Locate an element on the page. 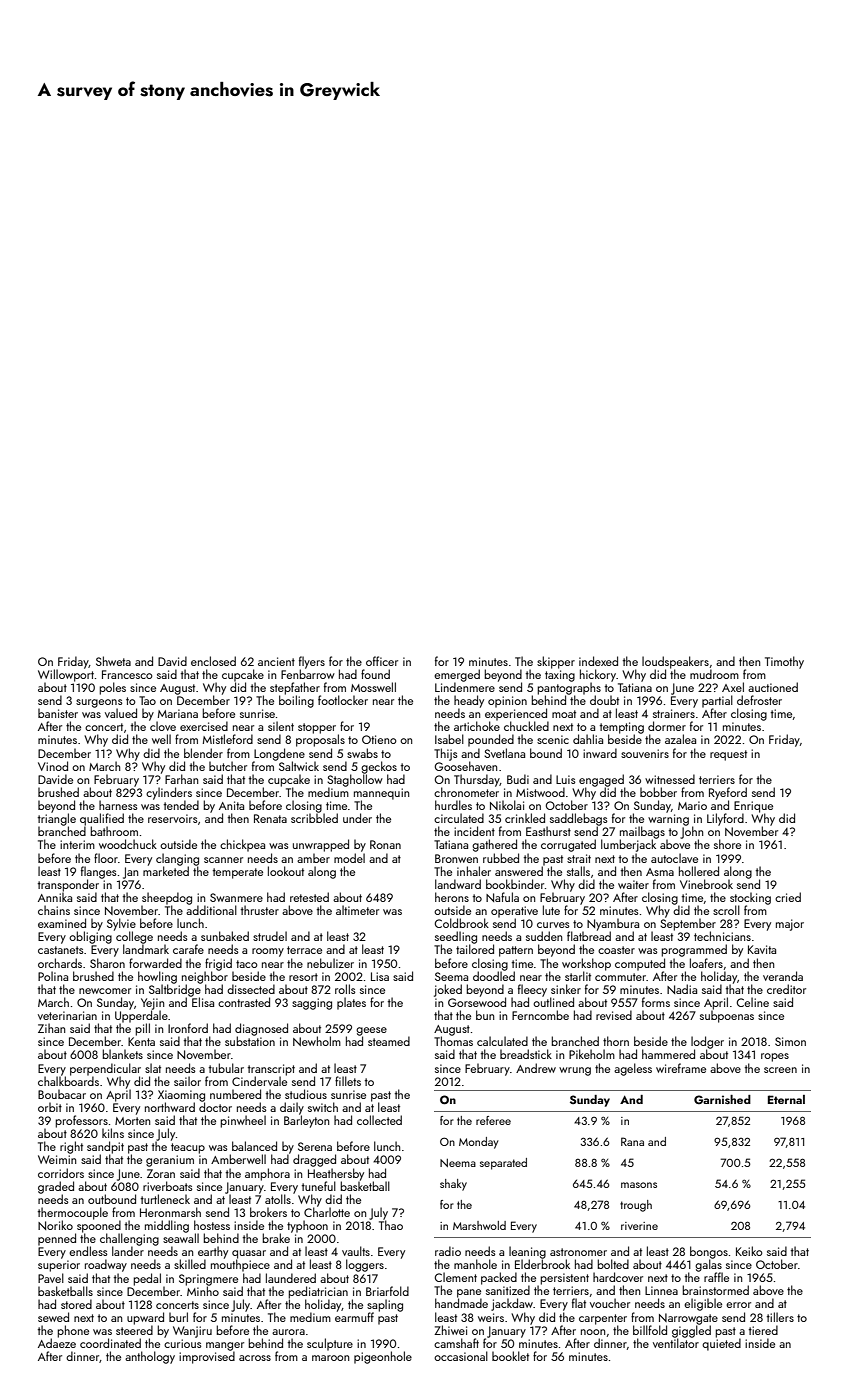 This image has width=849, height=1400. azalea is located at coordinates (680, 739).
